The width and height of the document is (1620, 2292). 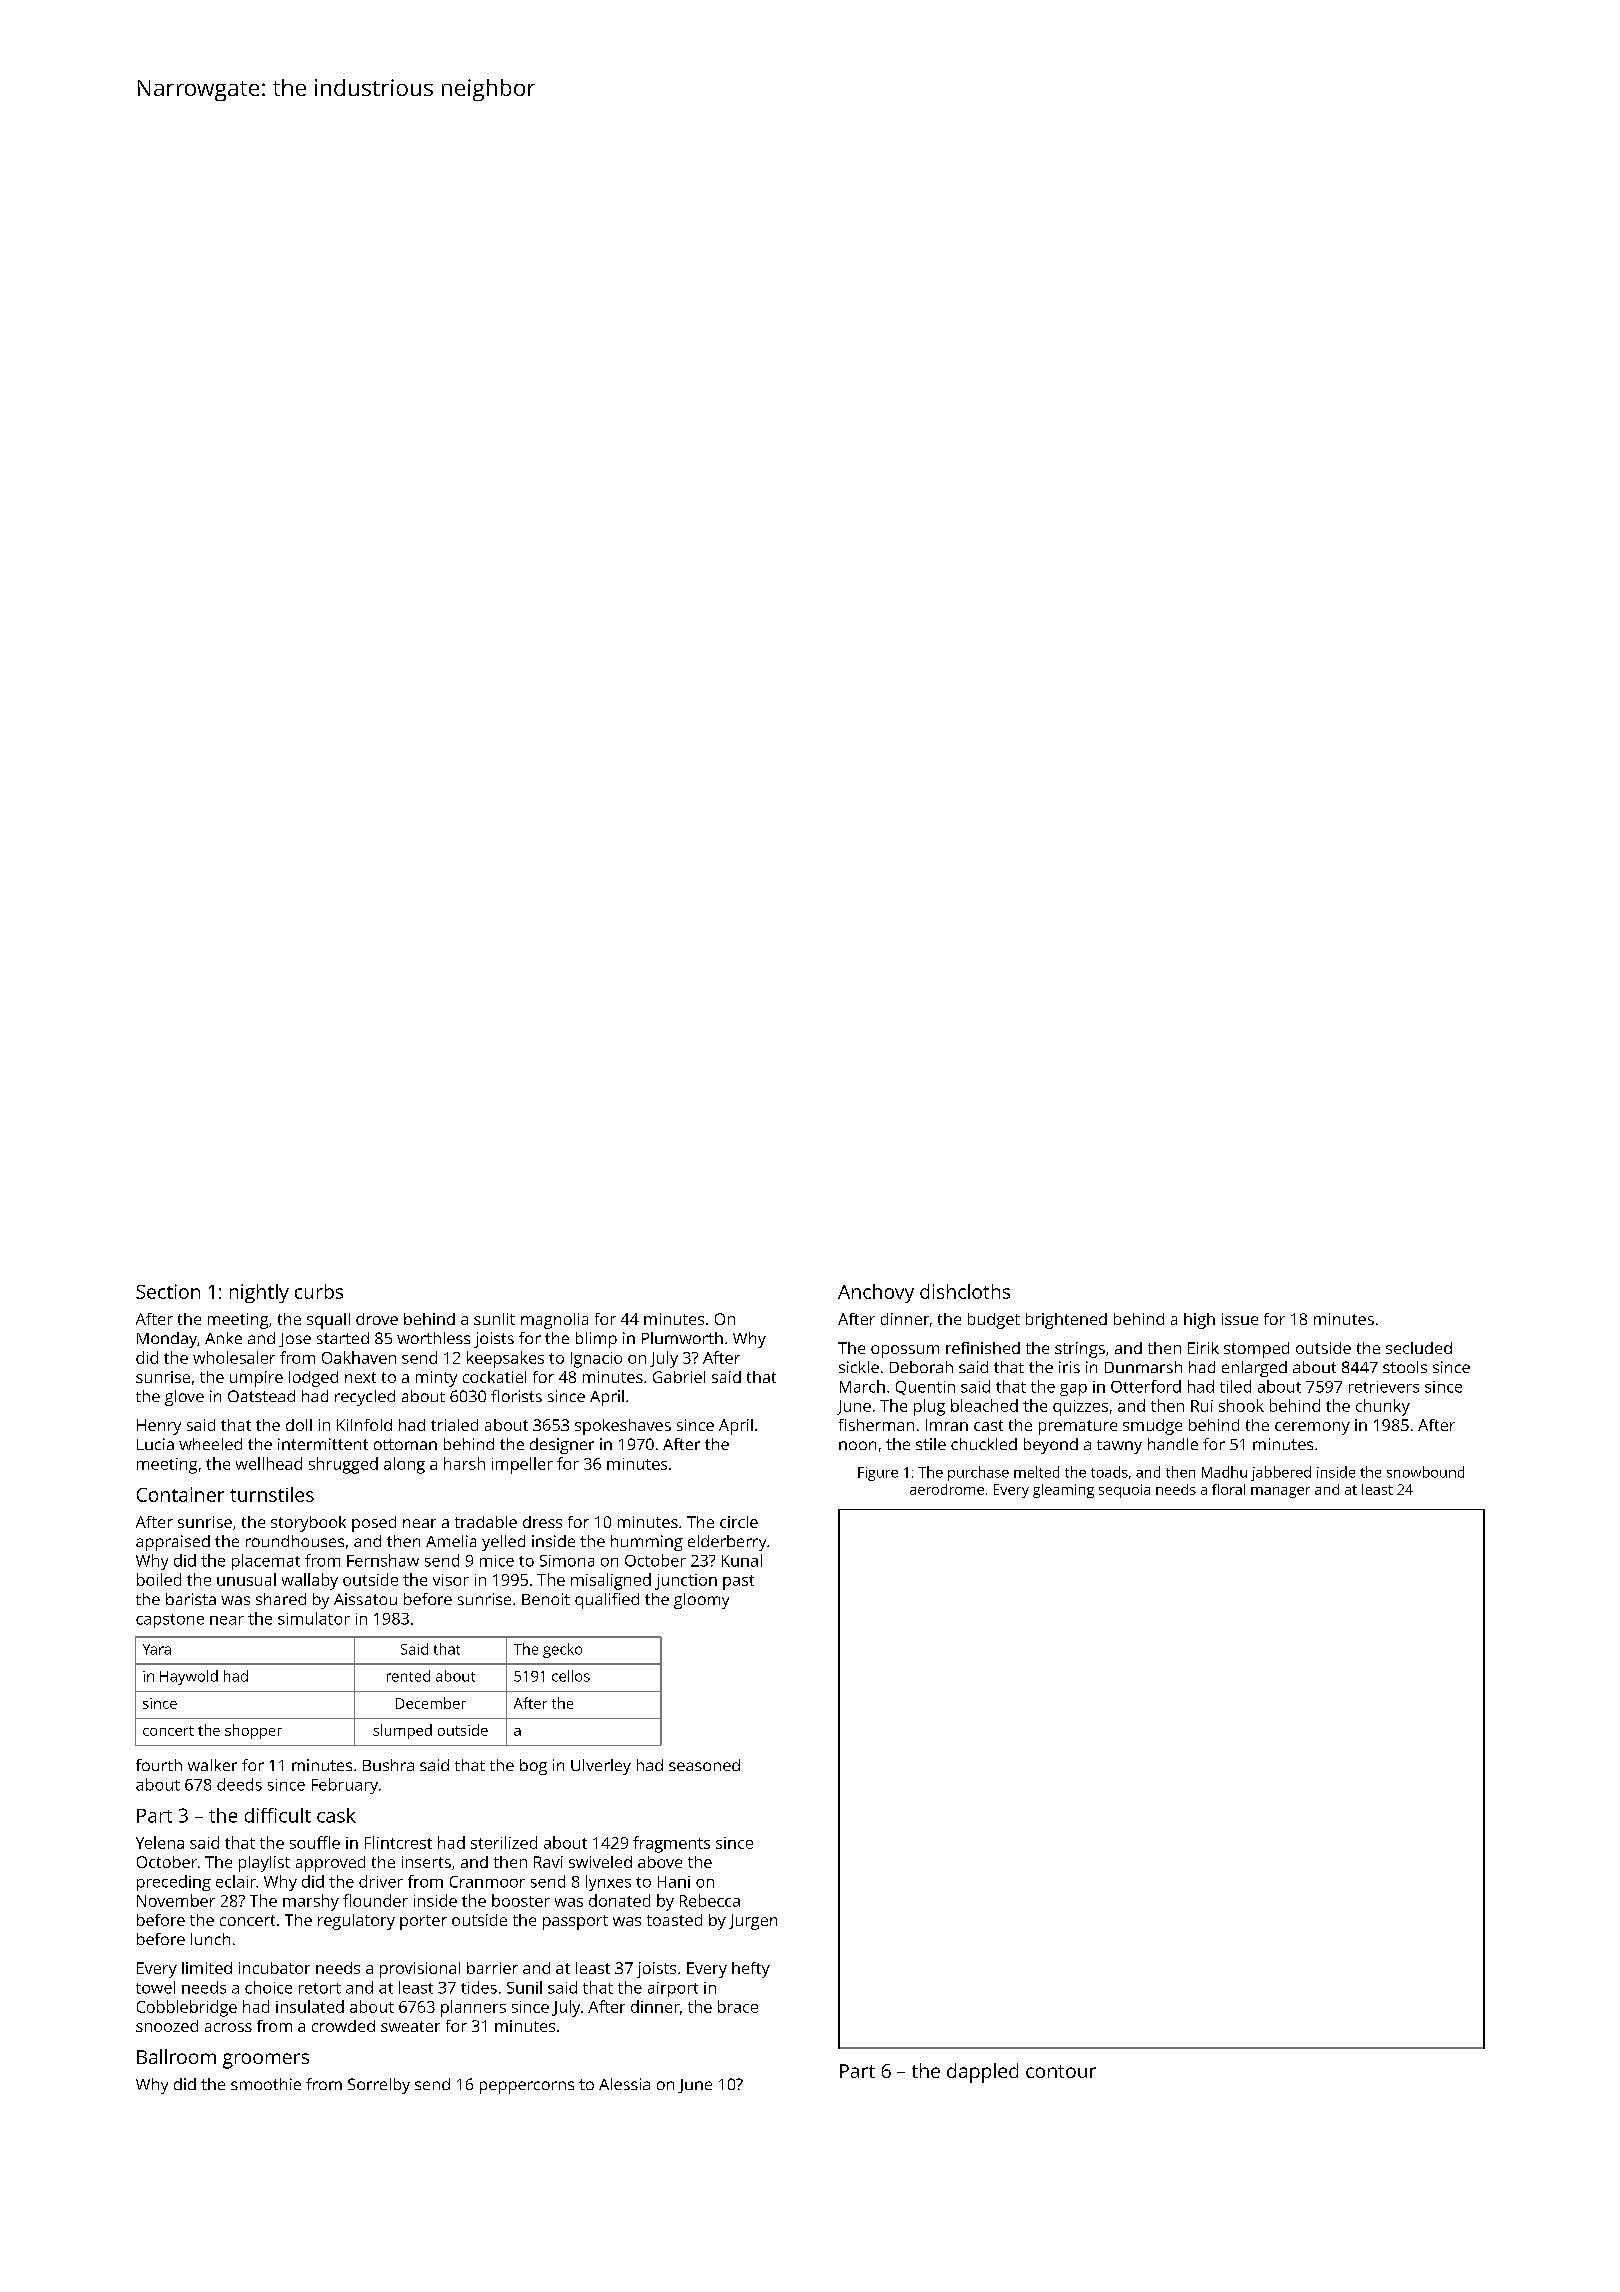 I want to click on Jurgen, so click(x=753, y=1922).
